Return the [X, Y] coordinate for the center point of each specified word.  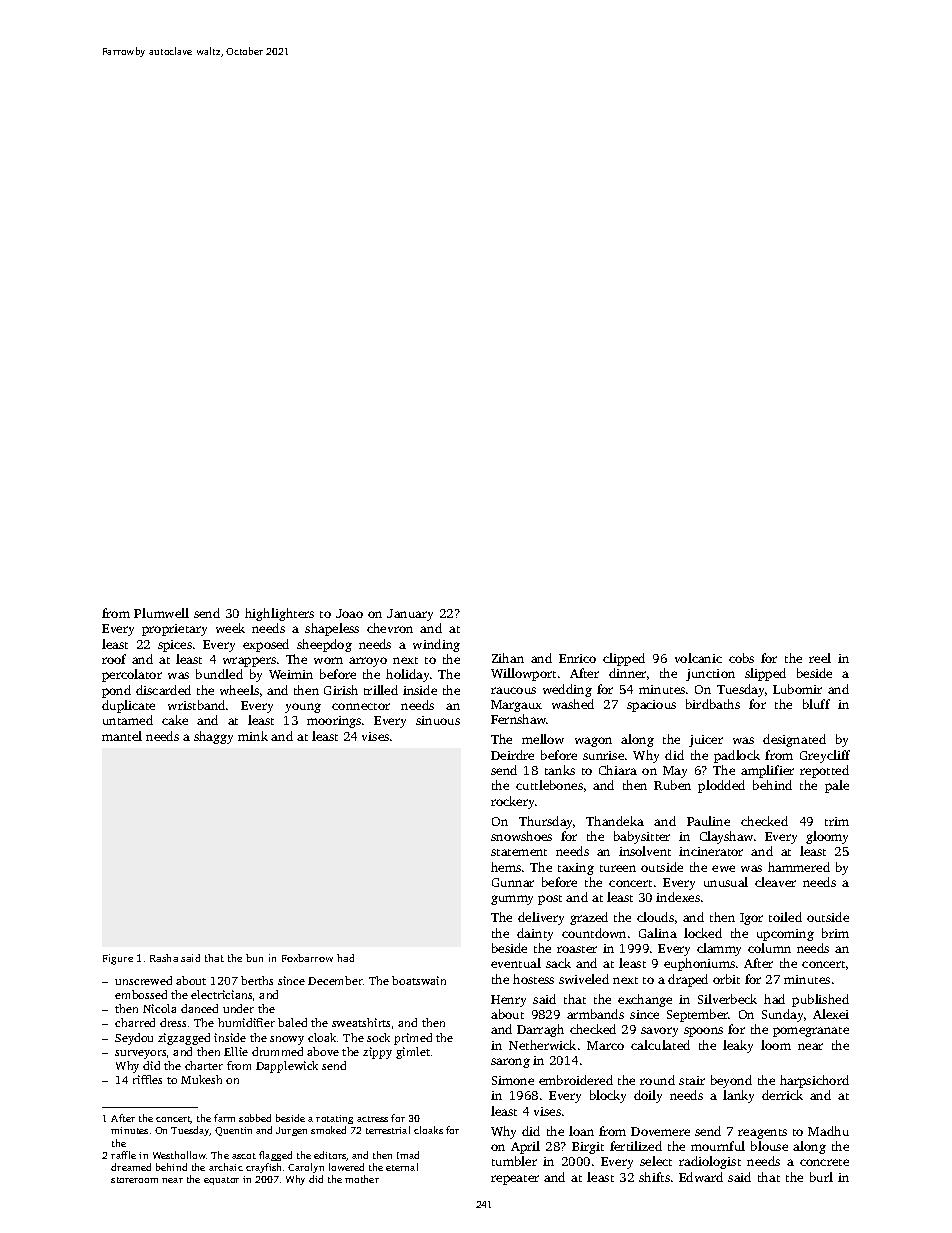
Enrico [577, 658]
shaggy [213, 737]
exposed [266, 645]
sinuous [438, 720]
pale [837, 786]
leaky [738, 1046]
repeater [515, 1180]
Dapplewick [287, 1067]
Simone [513, 1080]
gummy [512, 900]
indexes [678, 897]
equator [221, 1181]
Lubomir [797, 689]
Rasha [164, 958]
